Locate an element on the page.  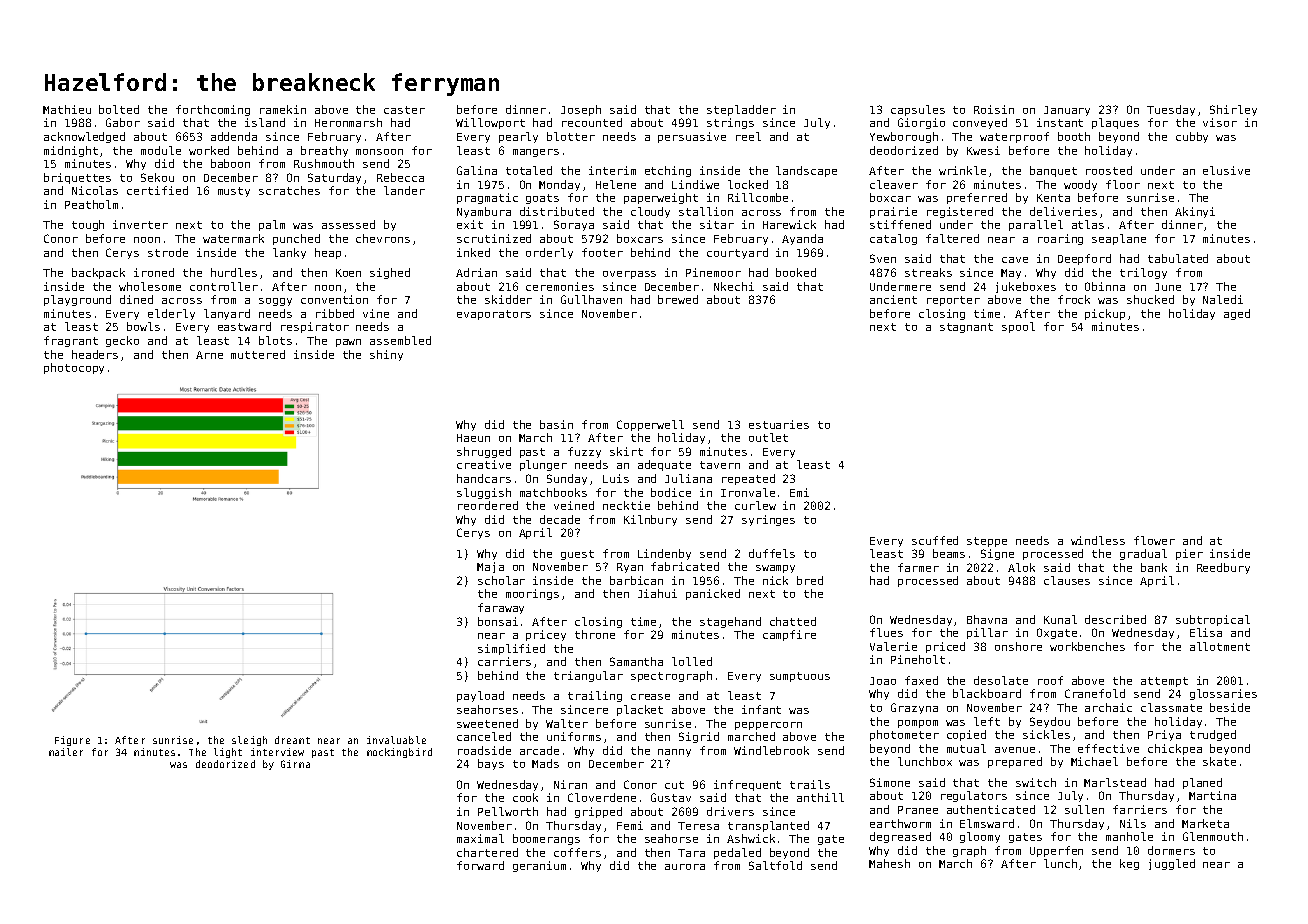
barbican is located at coordinates (636, 580).
